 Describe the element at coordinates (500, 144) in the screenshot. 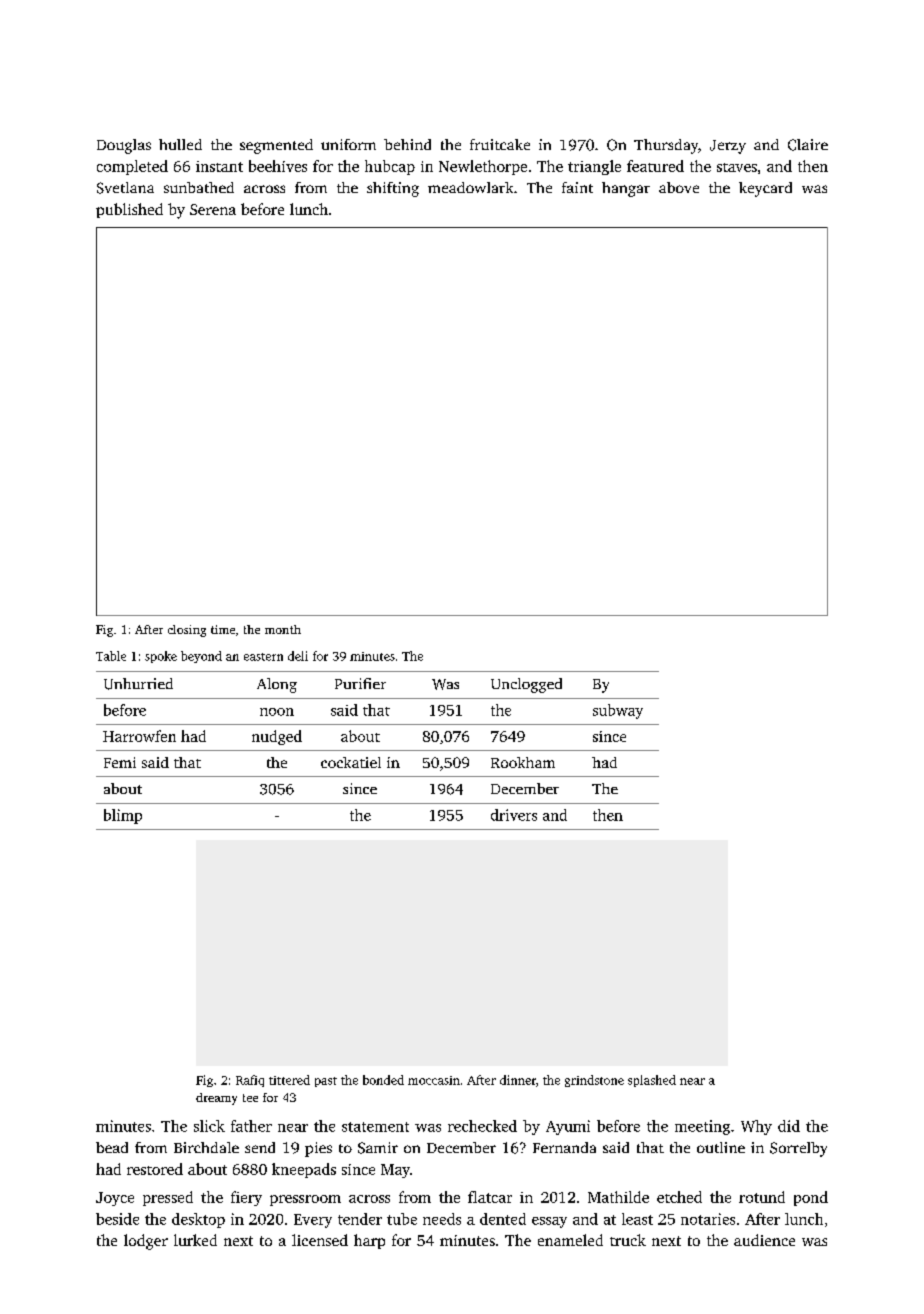

I see `fruitcake` at that location.
